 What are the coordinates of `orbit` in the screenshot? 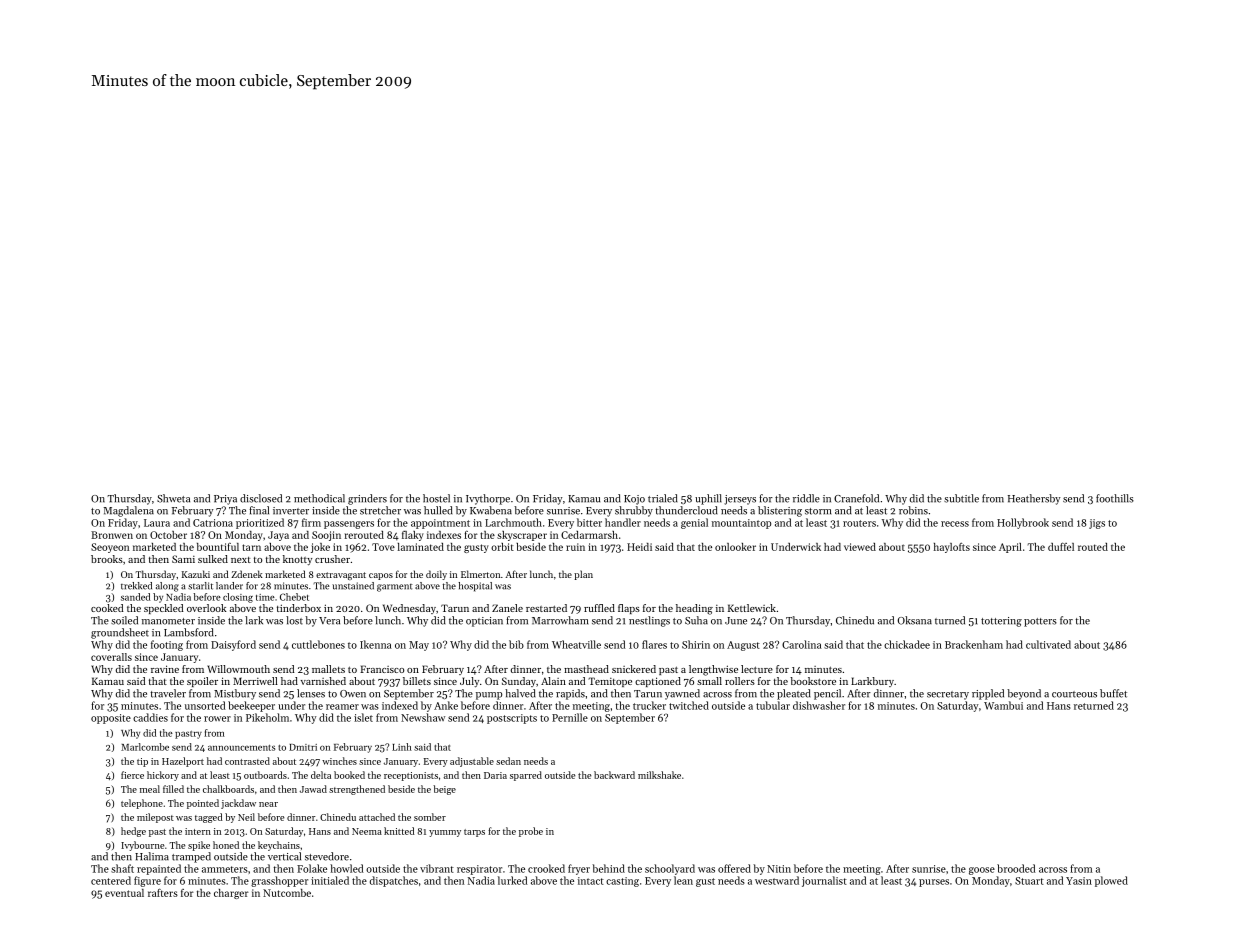 It's located at (502, 547).
